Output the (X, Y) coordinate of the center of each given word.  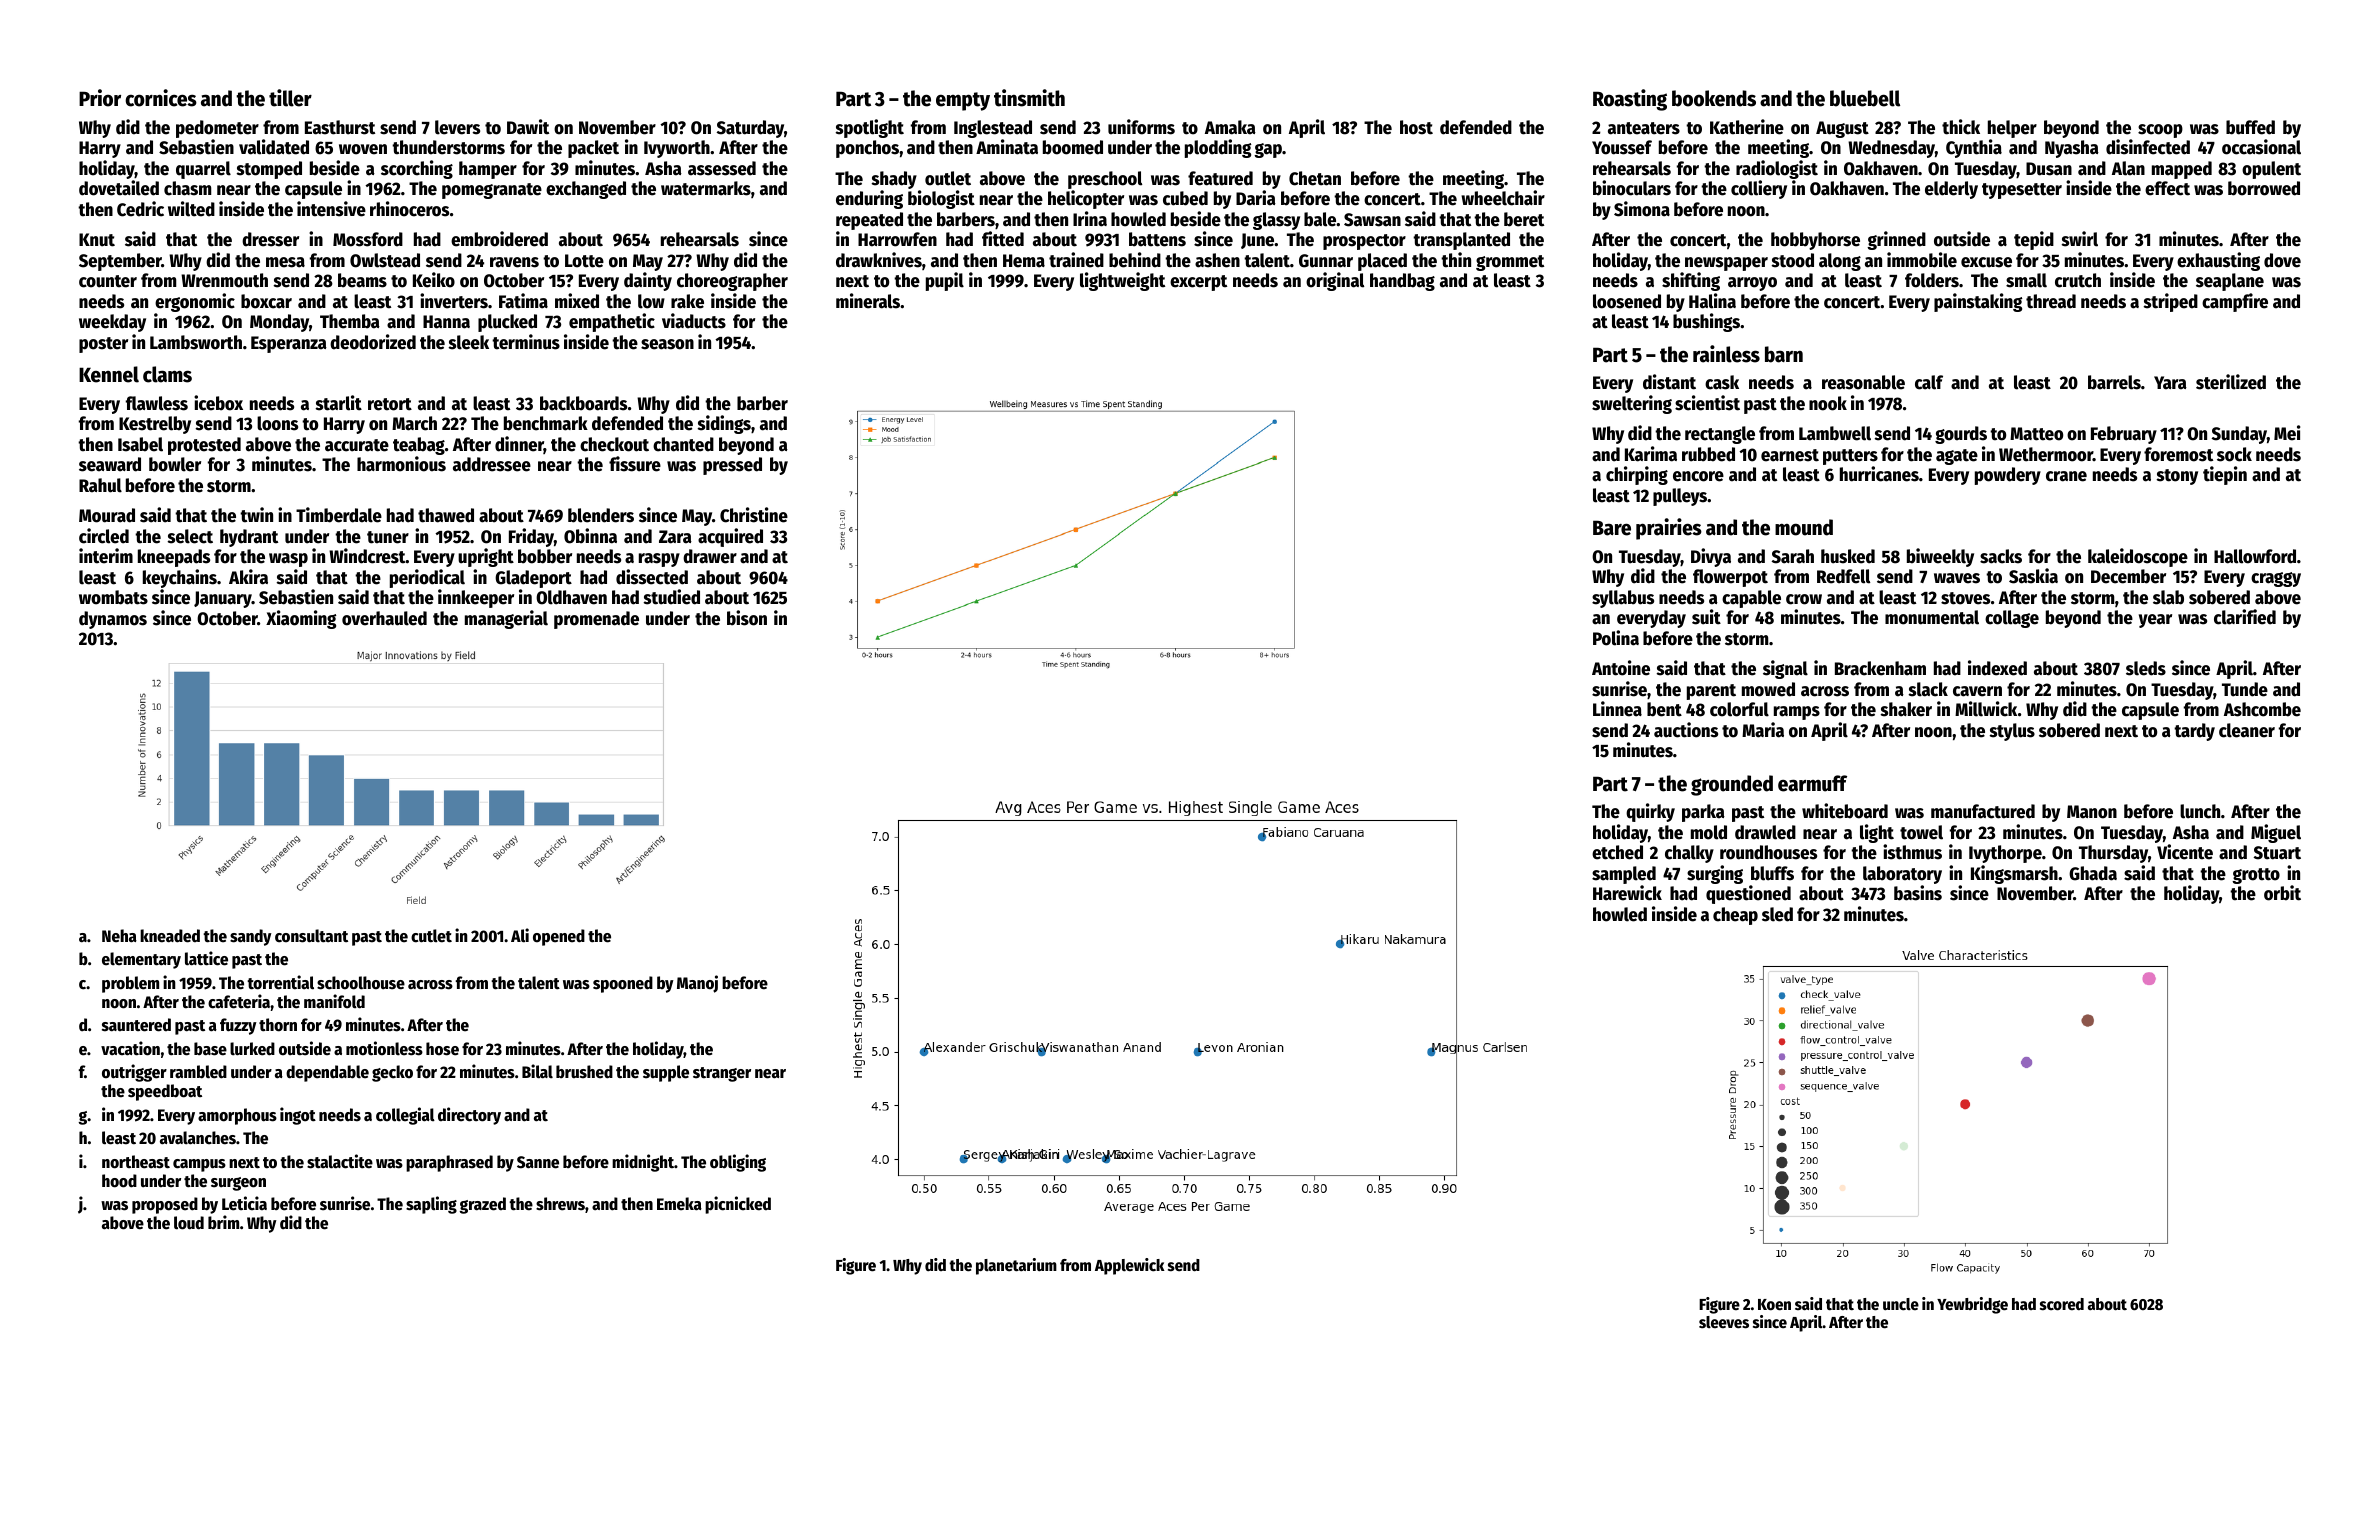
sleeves (1724, 1322)
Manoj (697, 984)
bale (1320, 219)
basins (1918, 893)
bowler (175, 464)
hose (442, 1049)
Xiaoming (301, 619)
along (1840, 262)
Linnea (1617, 709)
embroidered (499, 239)
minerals (868, 301)
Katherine (1747, 127)
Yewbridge (1972, 1305)
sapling (431, 1205)
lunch (2200, 811)
